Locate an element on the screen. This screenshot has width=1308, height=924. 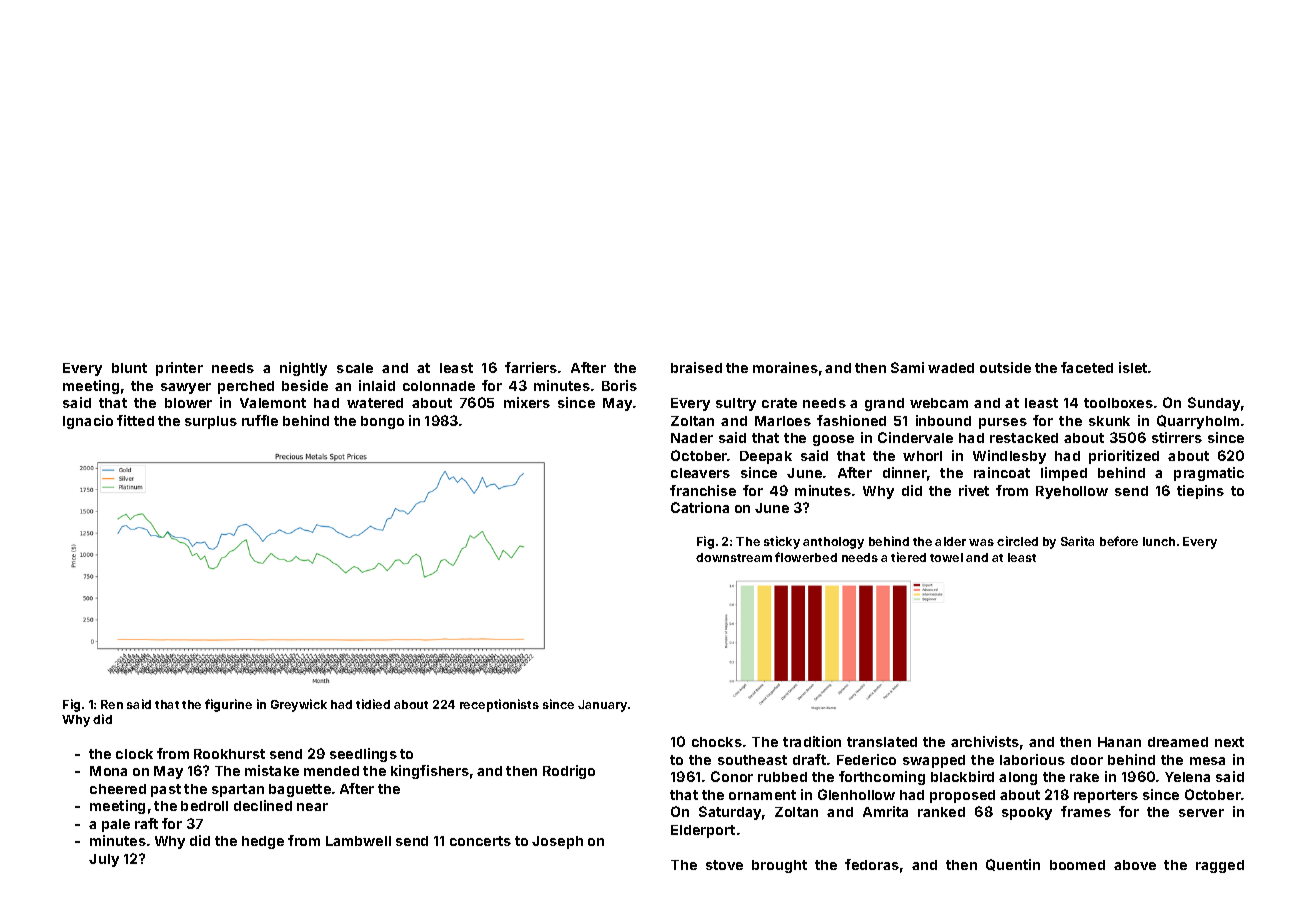
tradition is located at coordinates (812, 741).
